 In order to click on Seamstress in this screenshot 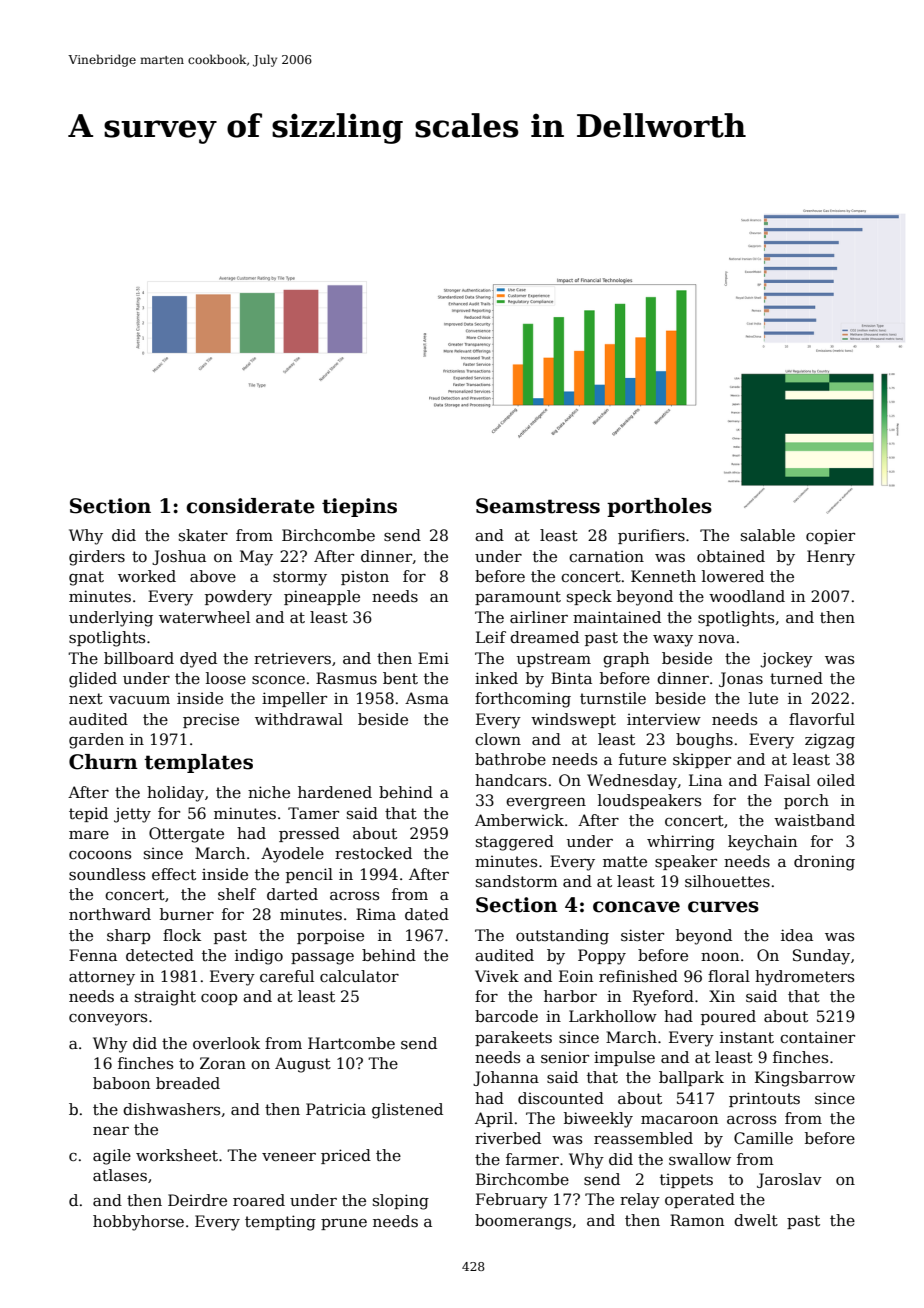, I will do `click(538, 506)`.
